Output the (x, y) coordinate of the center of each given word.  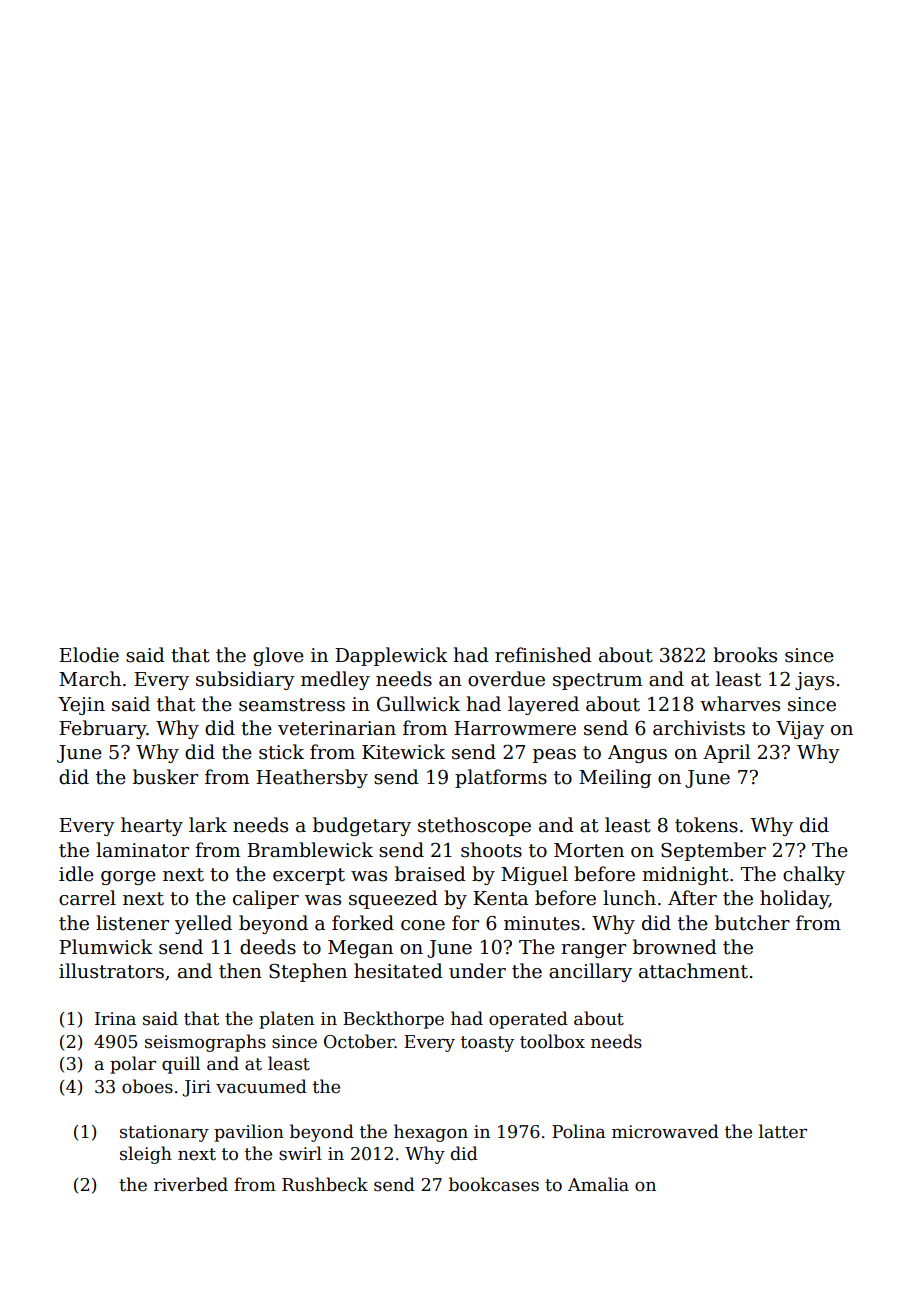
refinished (543, 655)
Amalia (598, 1184)
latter (783, 1131)
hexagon (431, 1133)
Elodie (89, 655)
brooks (745, 655)
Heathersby (312, 778)
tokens (706, 825)
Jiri (197, 1088)
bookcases (494, 1184)
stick (281, 752)
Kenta (500, 898)
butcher (752, 923)
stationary (164, 1133)
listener (132, 923)
